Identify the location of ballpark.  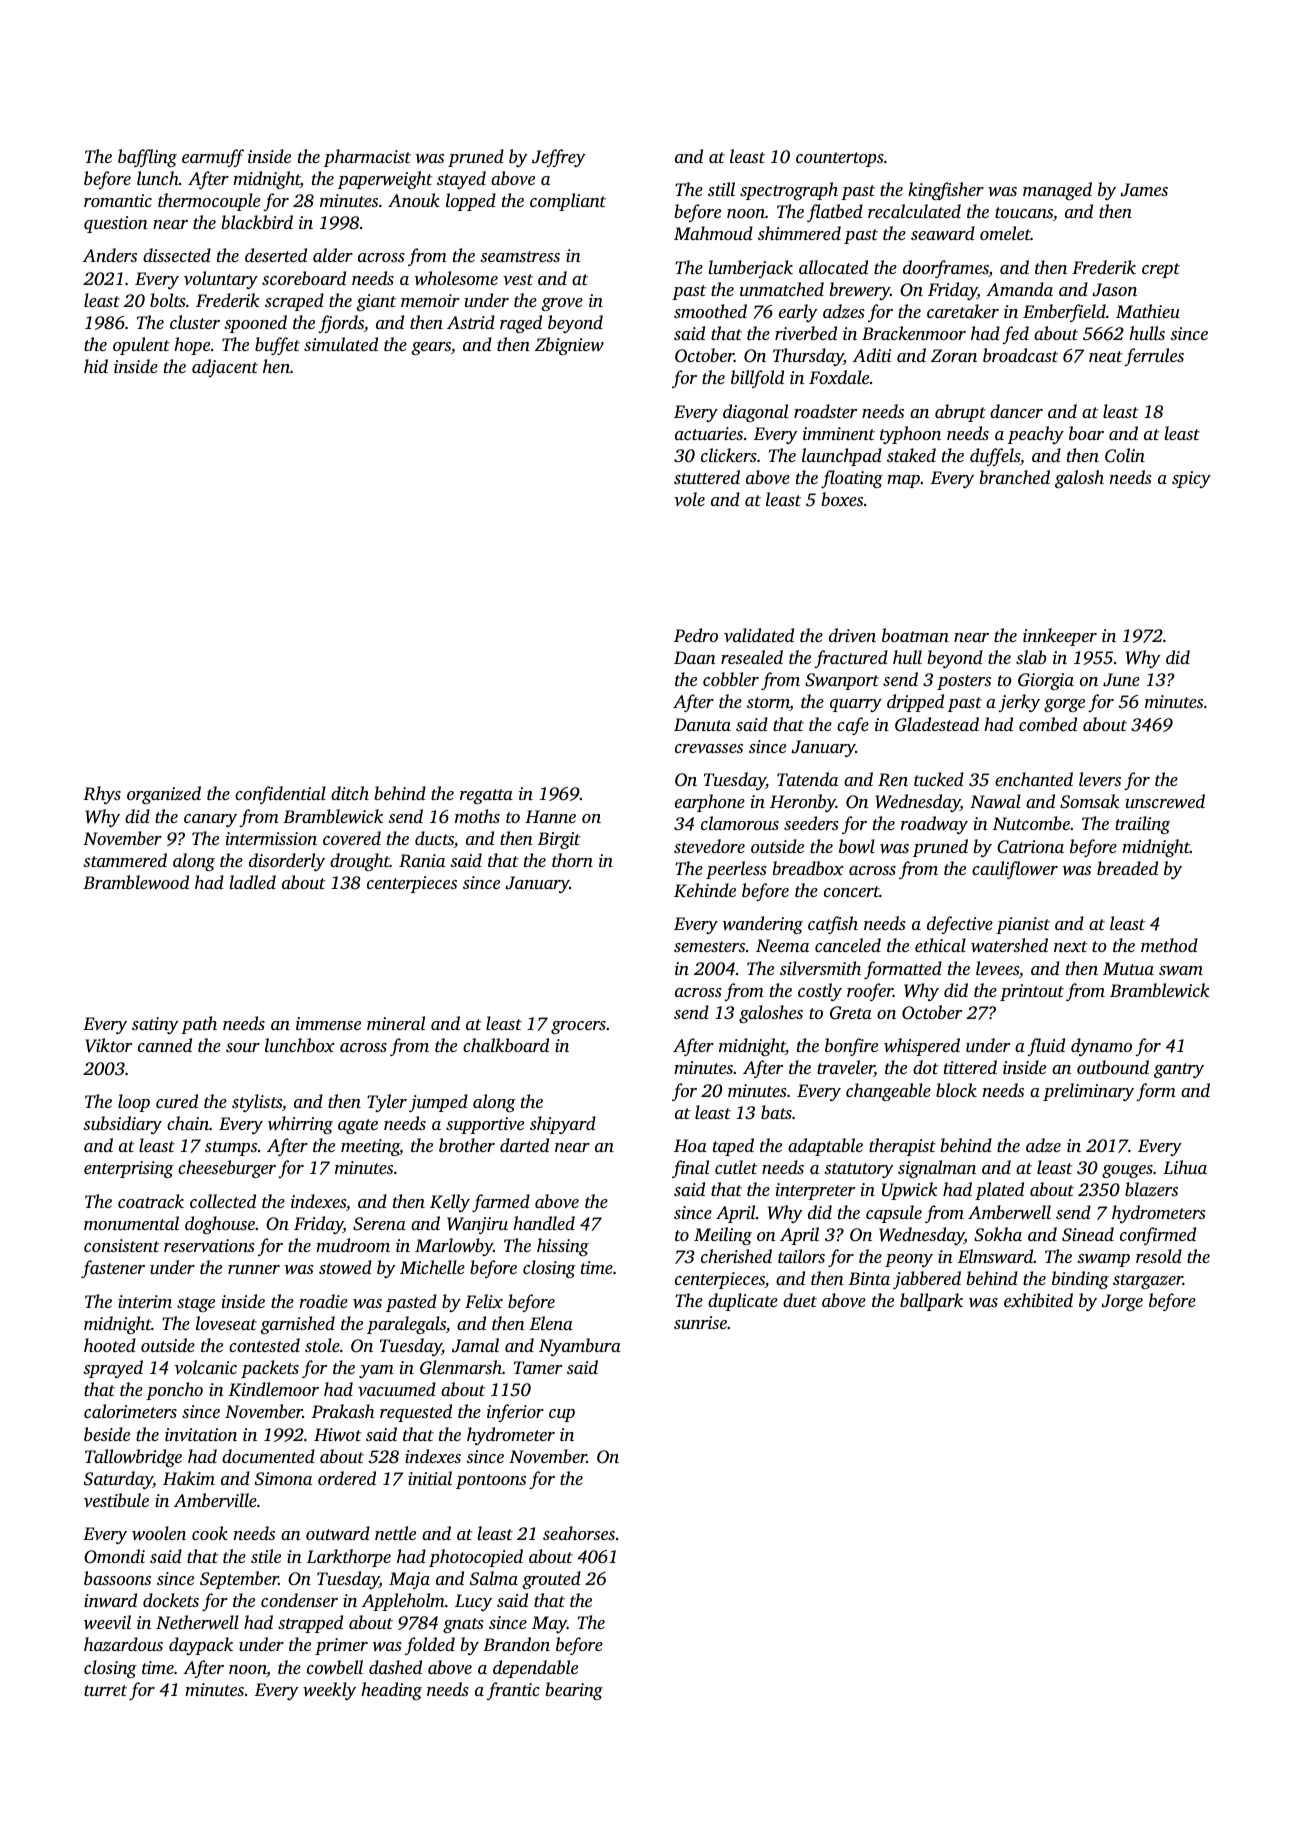
(931, 1302).
